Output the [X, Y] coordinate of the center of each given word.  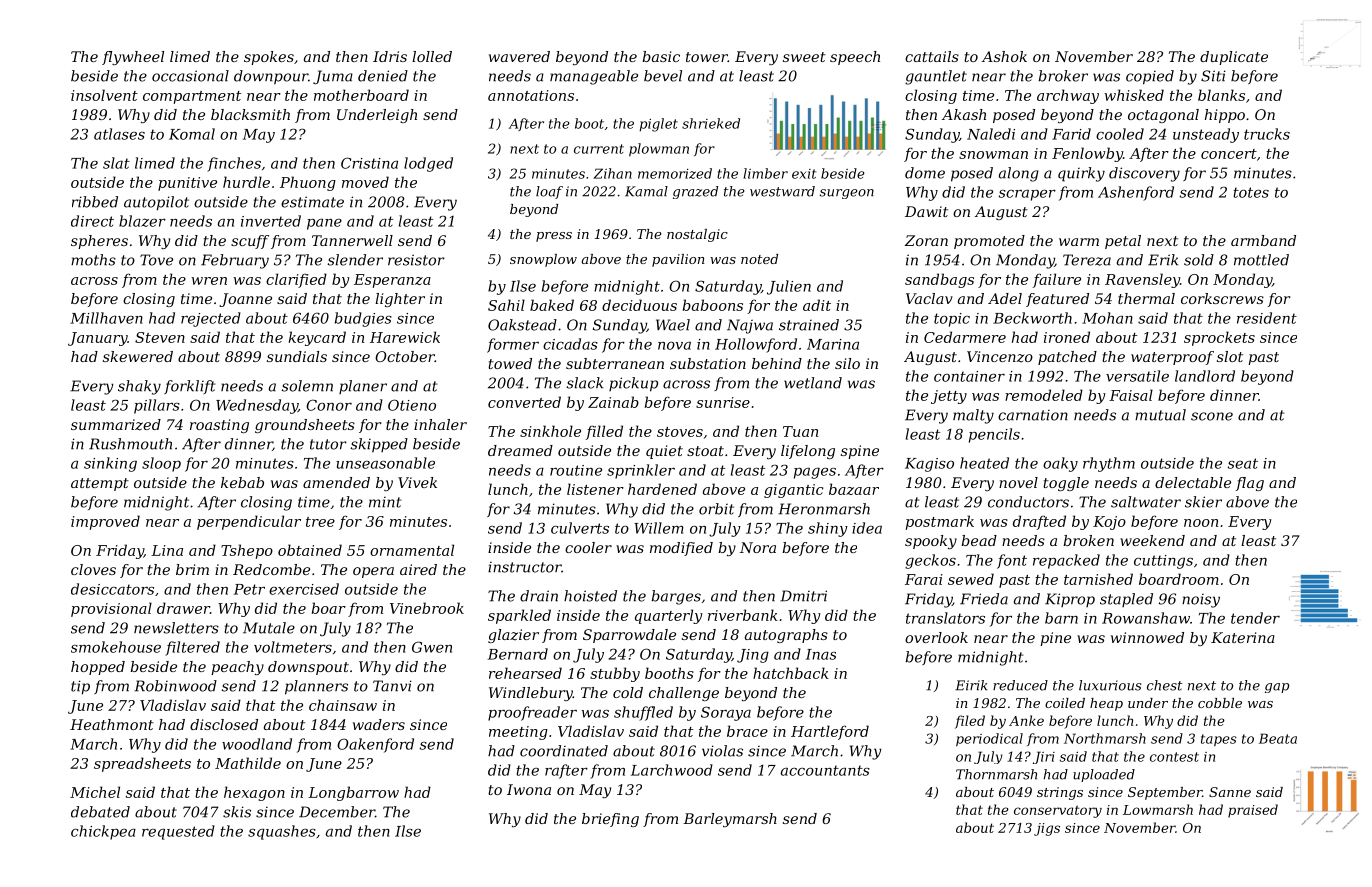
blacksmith [250, 114]
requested [178, 832]
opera [373, 572]
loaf [549, 192]
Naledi [991, 134]
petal [1123, 242]
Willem [659, 528]
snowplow [543, 260]
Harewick [405, 337]
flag [1250, 484]
